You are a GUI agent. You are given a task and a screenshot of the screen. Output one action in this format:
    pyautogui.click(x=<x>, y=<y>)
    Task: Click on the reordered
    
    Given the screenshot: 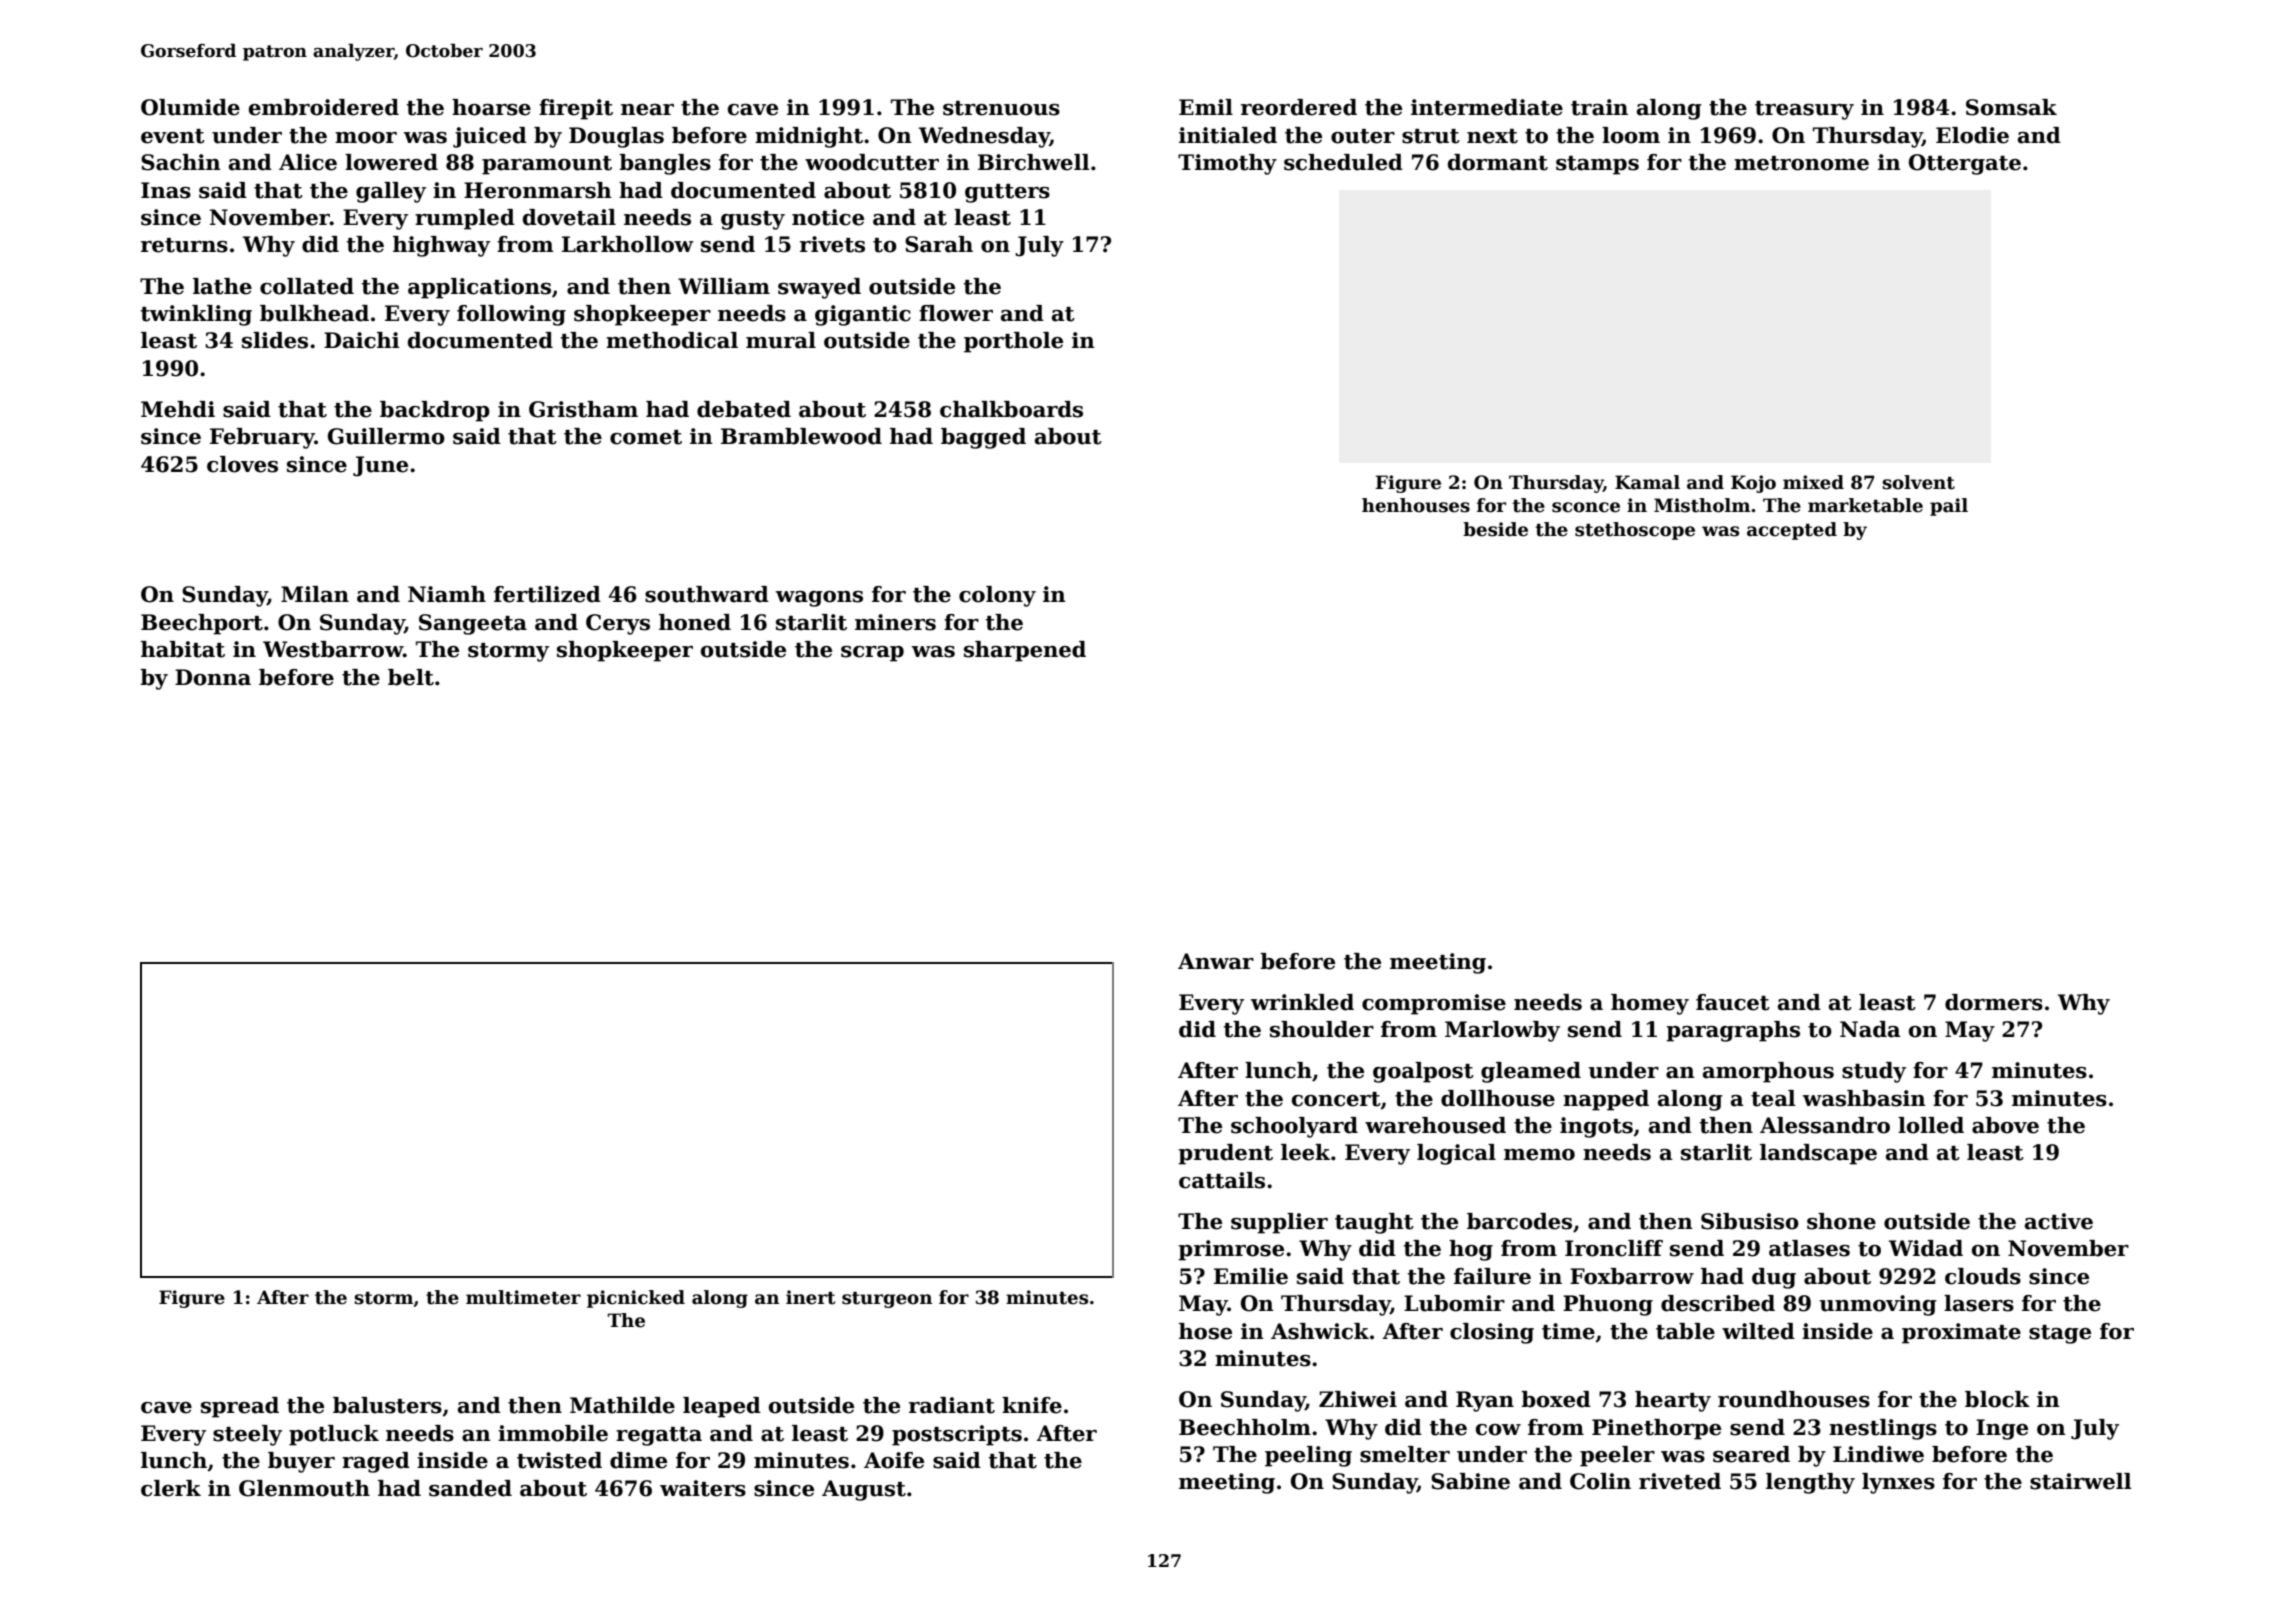 What is the action you would take?
    pyautogui.click(x=1299, y=107)
